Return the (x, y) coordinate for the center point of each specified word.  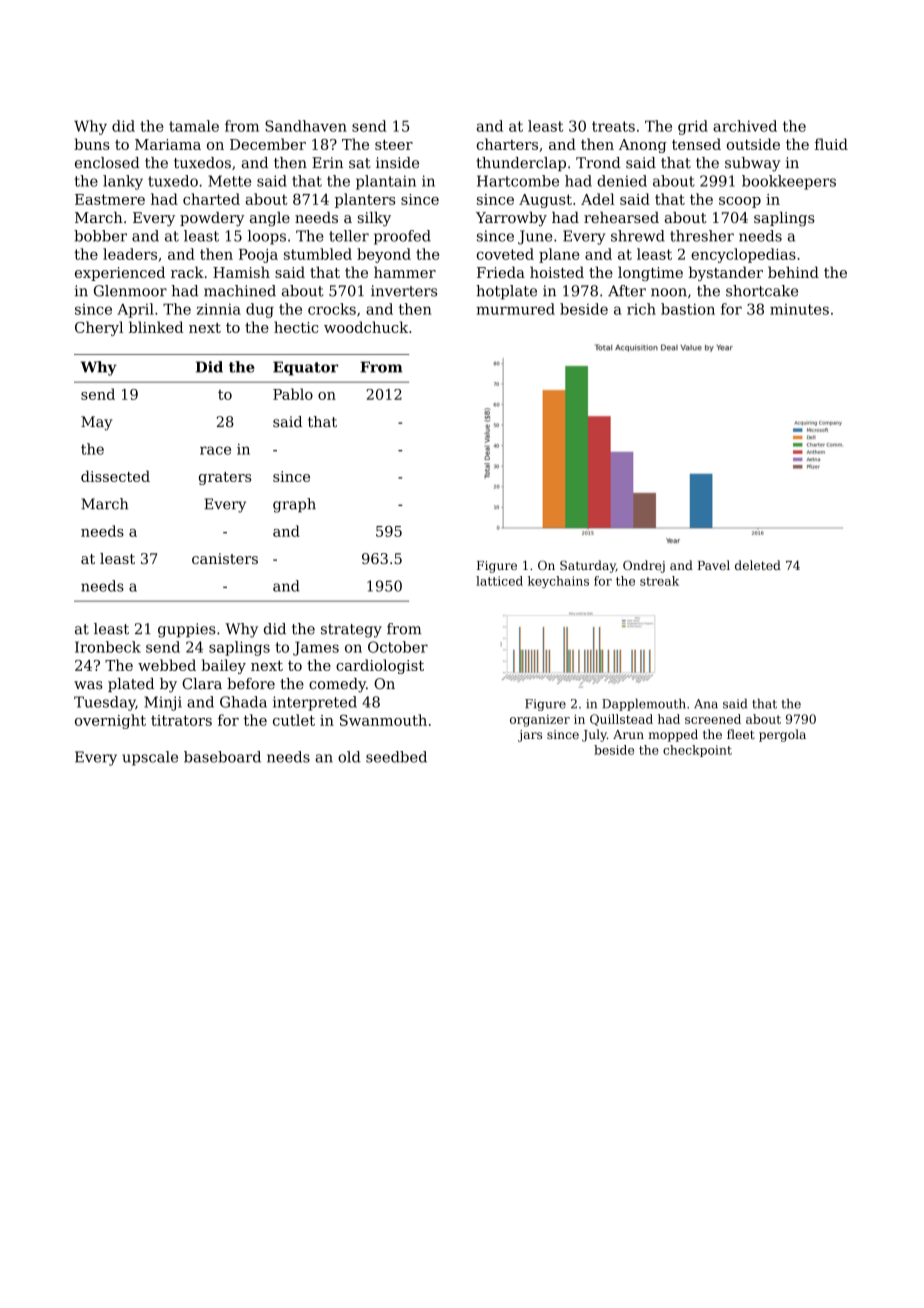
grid (693, 127)
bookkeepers (789, 182)
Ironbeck (108, 647)
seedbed (396, 757)
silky (374, 219)
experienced (120, 273)
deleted (758, 565)
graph (294, 505)
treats (613, 126)
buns (92, 144)
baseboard (222, 757)
